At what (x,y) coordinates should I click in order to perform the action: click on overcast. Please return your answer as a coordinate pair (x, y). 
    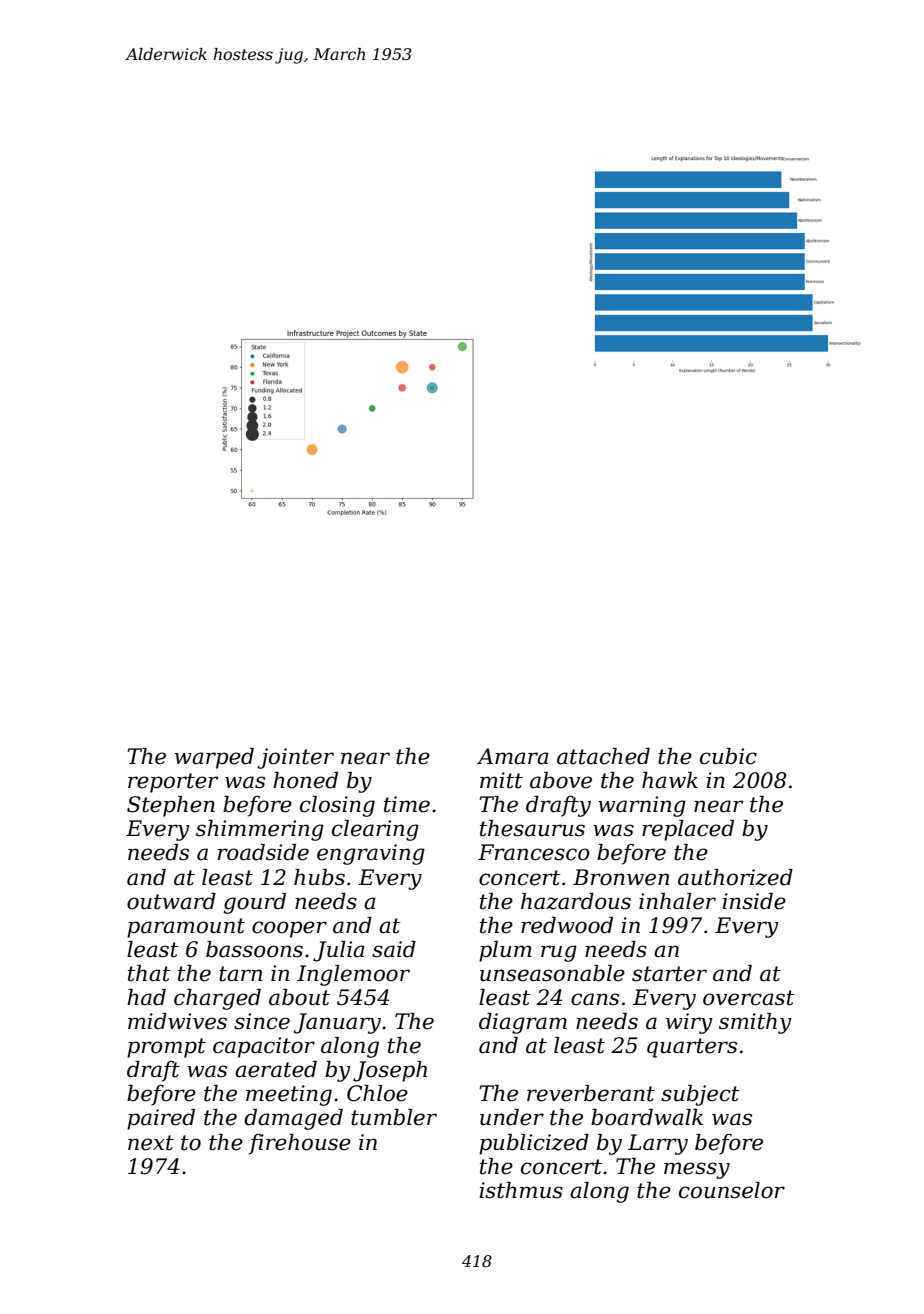
    Looking at the image, I should click on (748, 998).
